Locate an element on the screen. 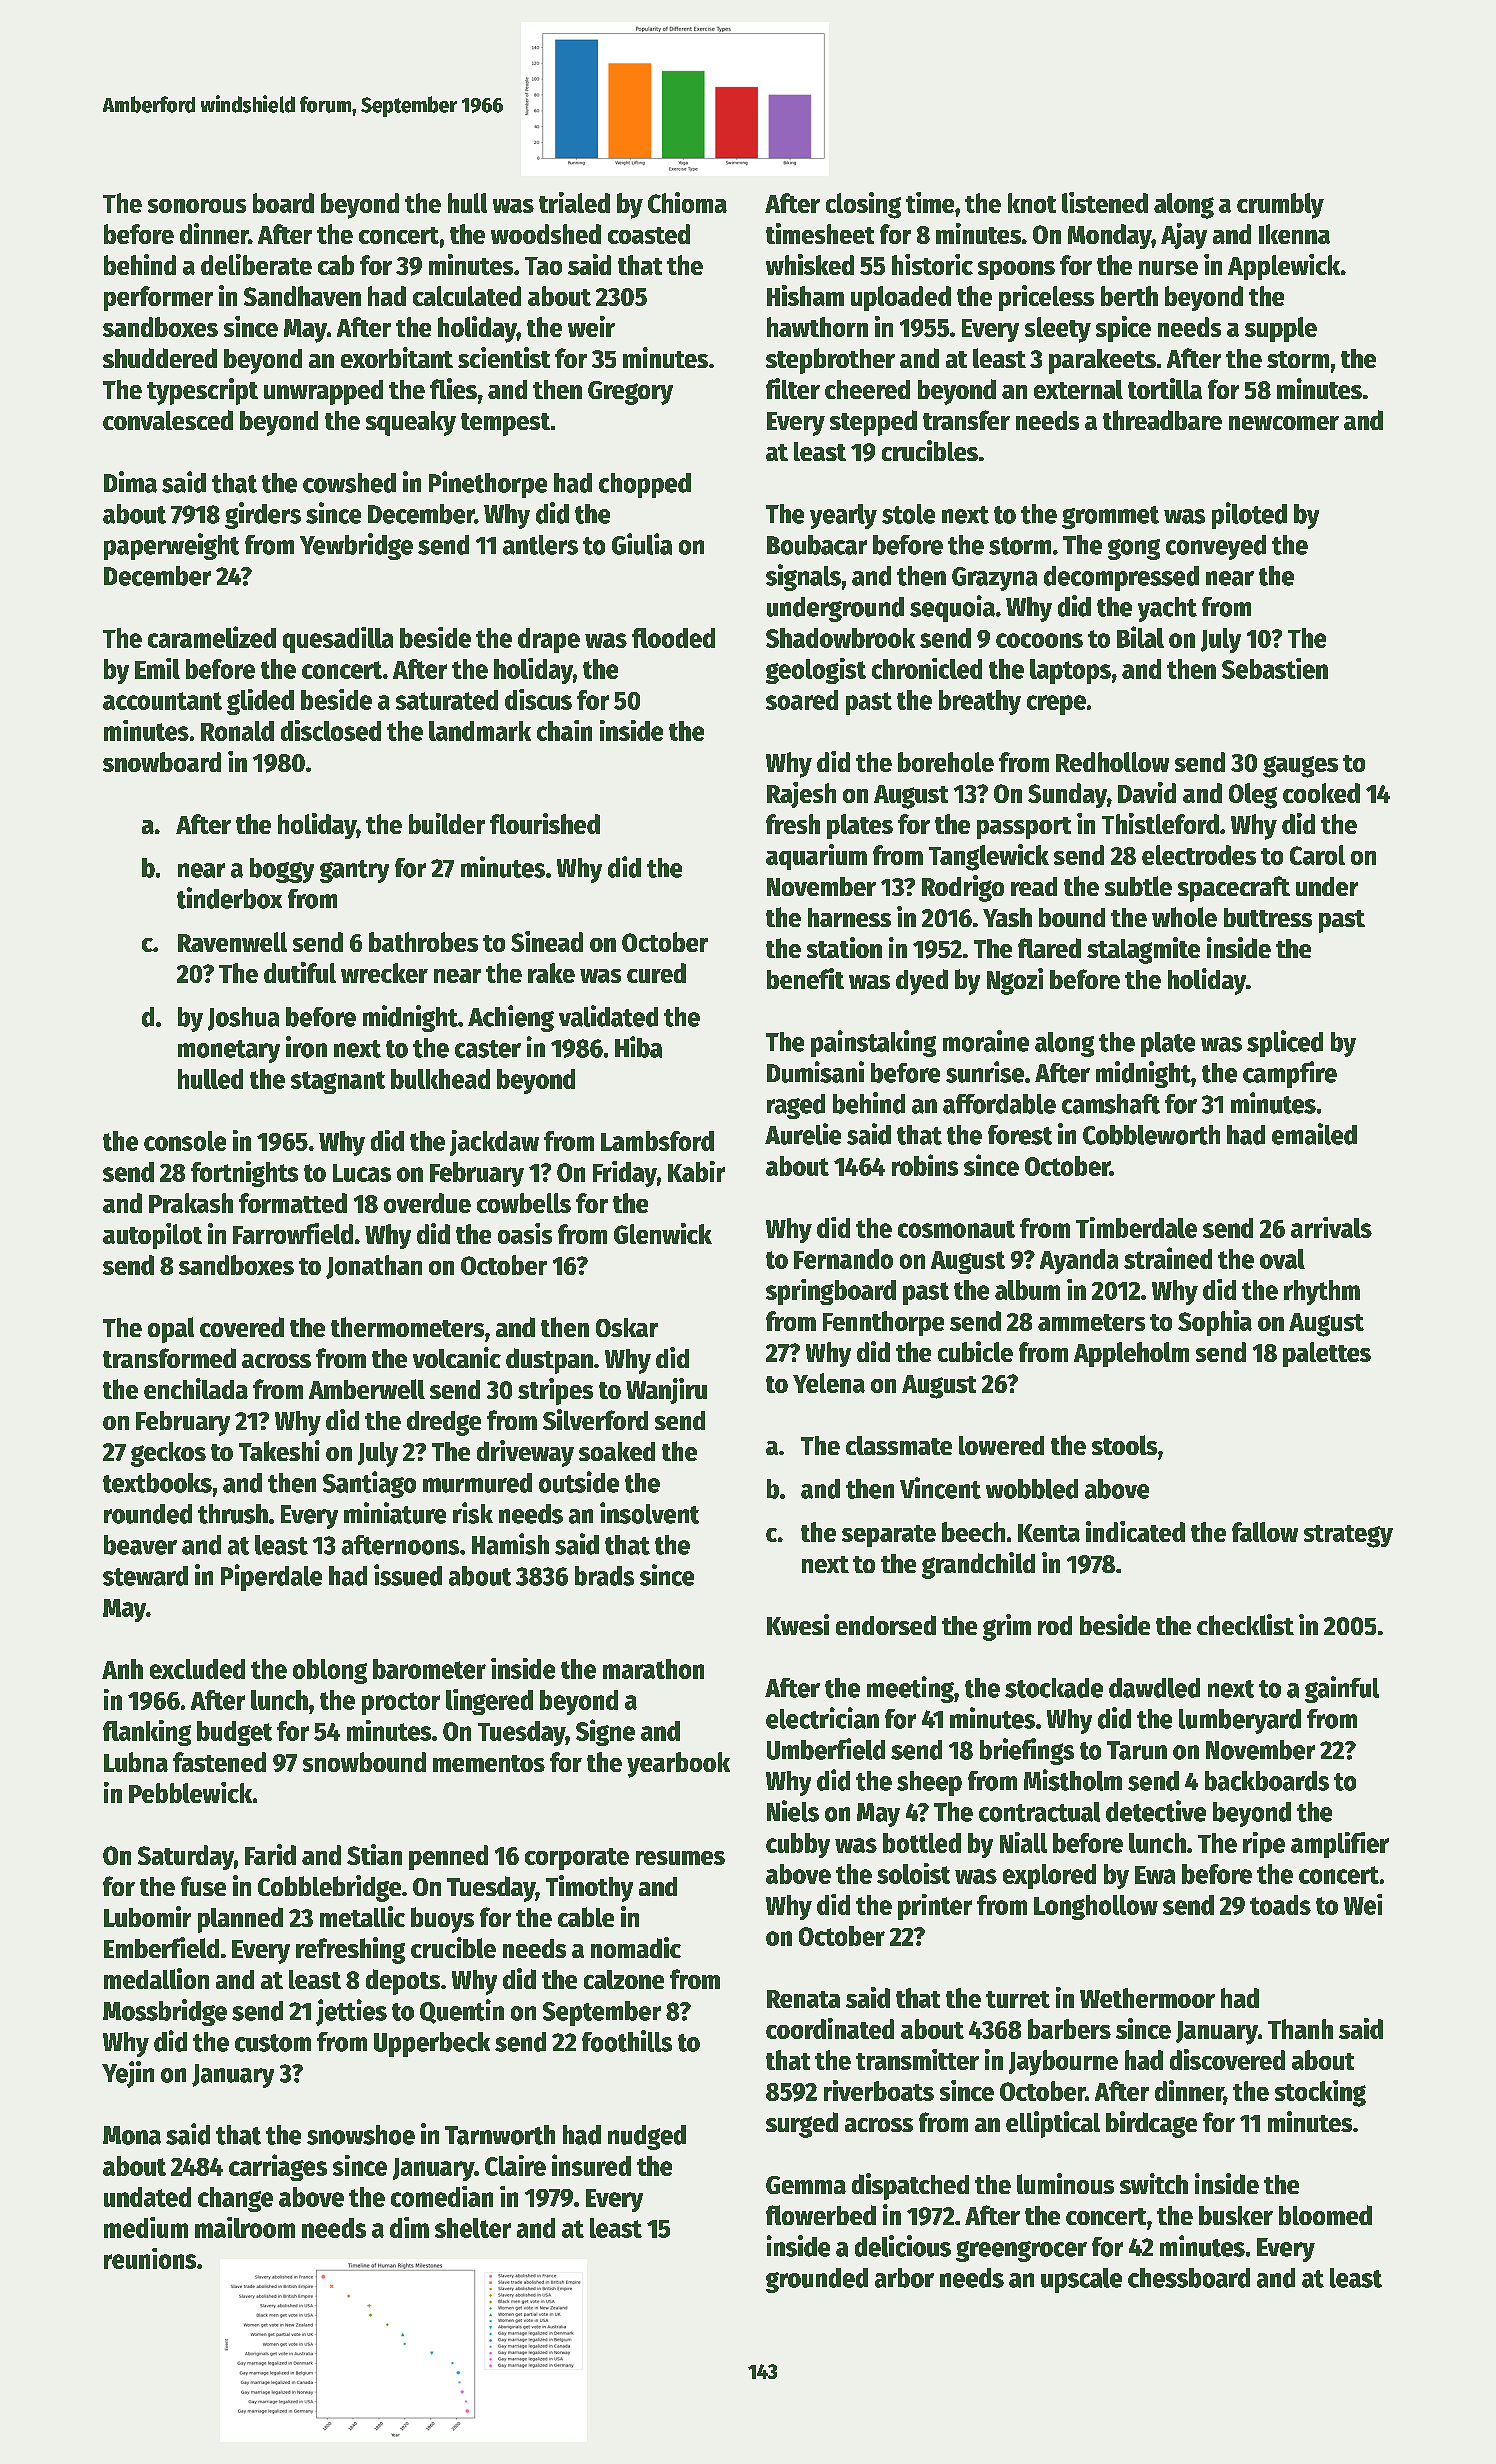 The image size is (1496, 2464). Oskar is located at coordinates (627, 1327).
